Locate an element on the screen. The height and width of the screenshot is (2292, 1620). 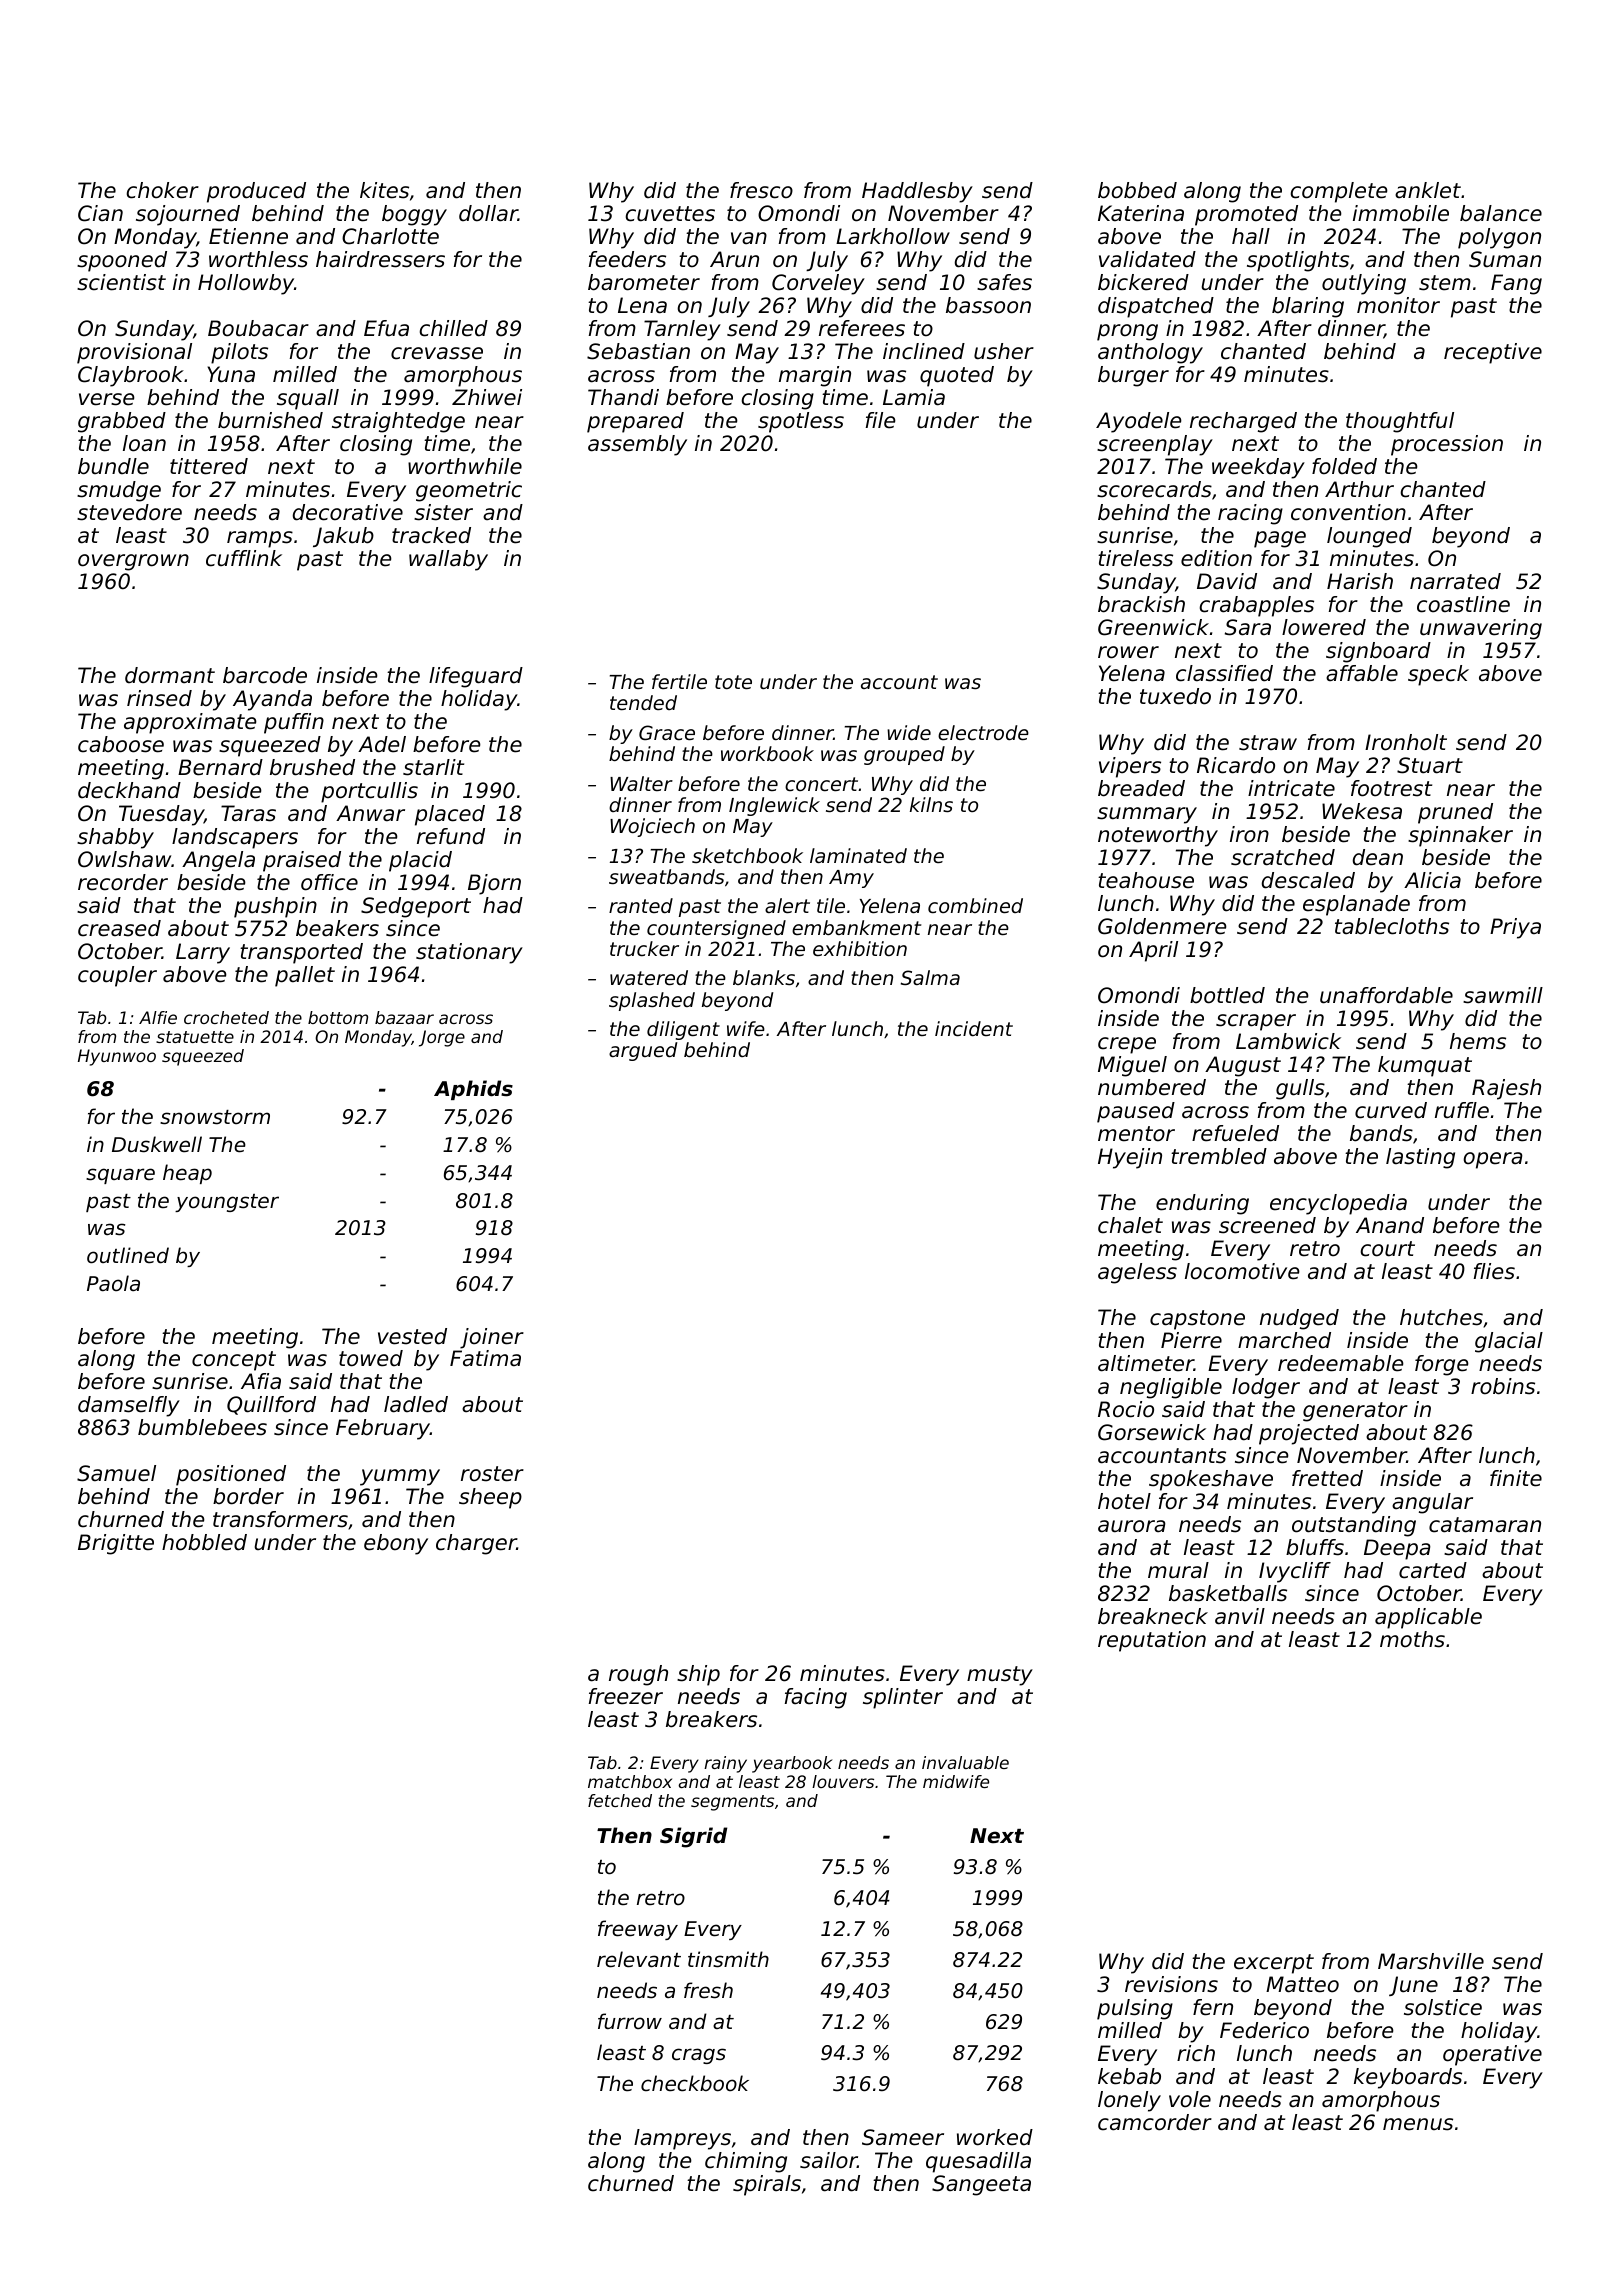
kites is located at coordinates (384, 190).
